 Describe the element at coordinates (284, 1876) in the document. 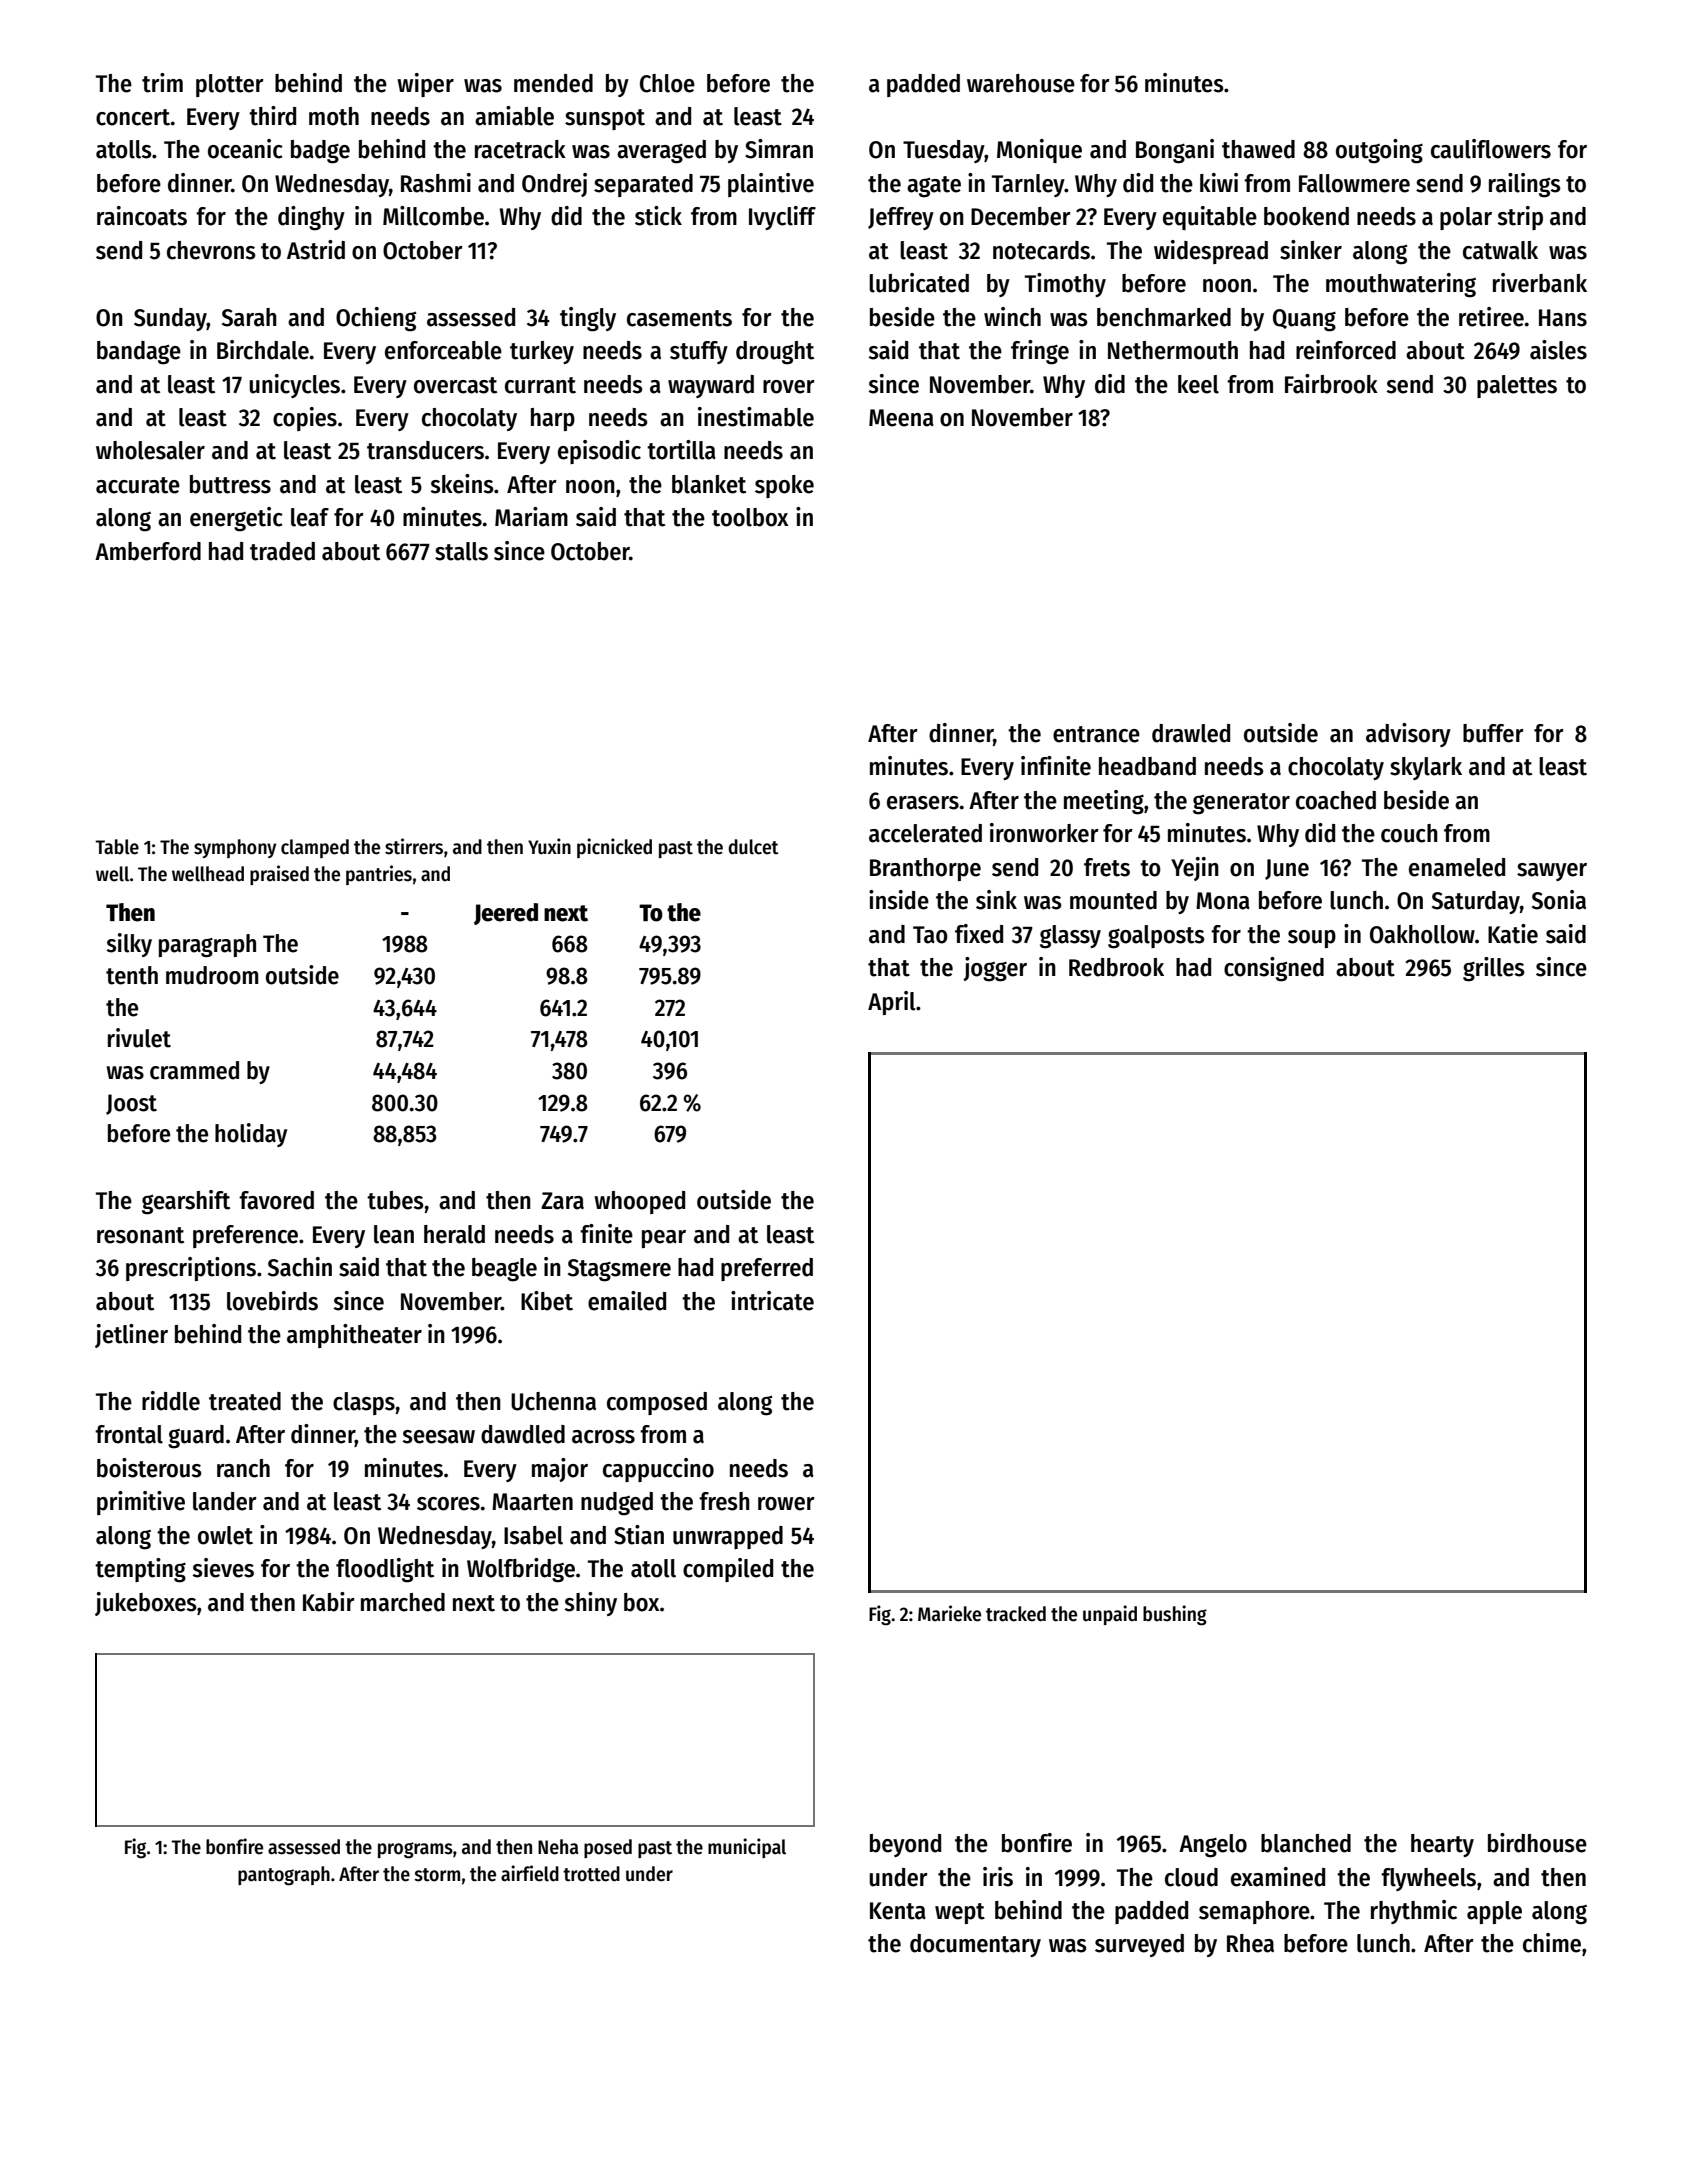

I see `pantograph` at that location.
